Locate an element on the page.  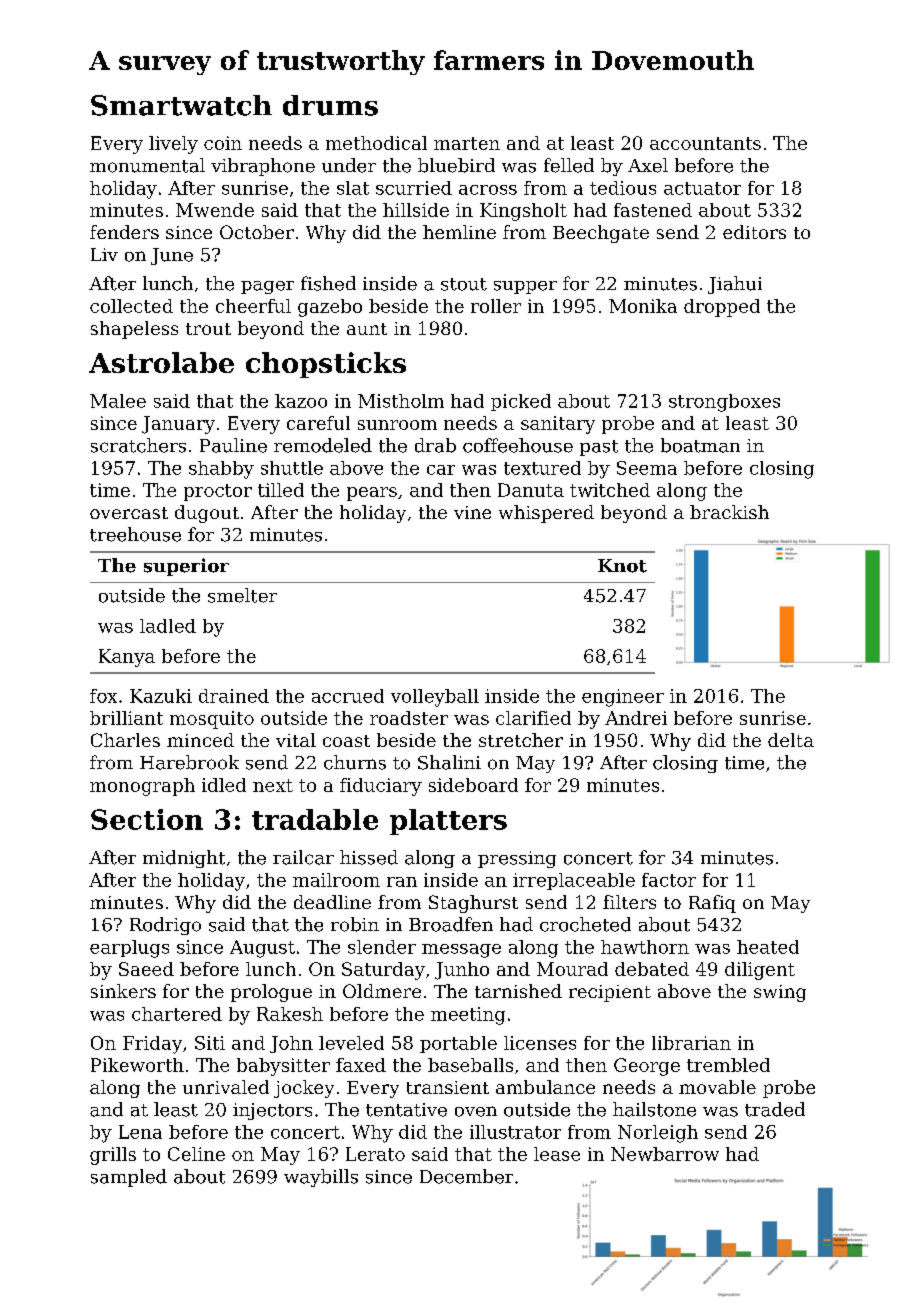
hillside is located at coordinates (416, 210).
